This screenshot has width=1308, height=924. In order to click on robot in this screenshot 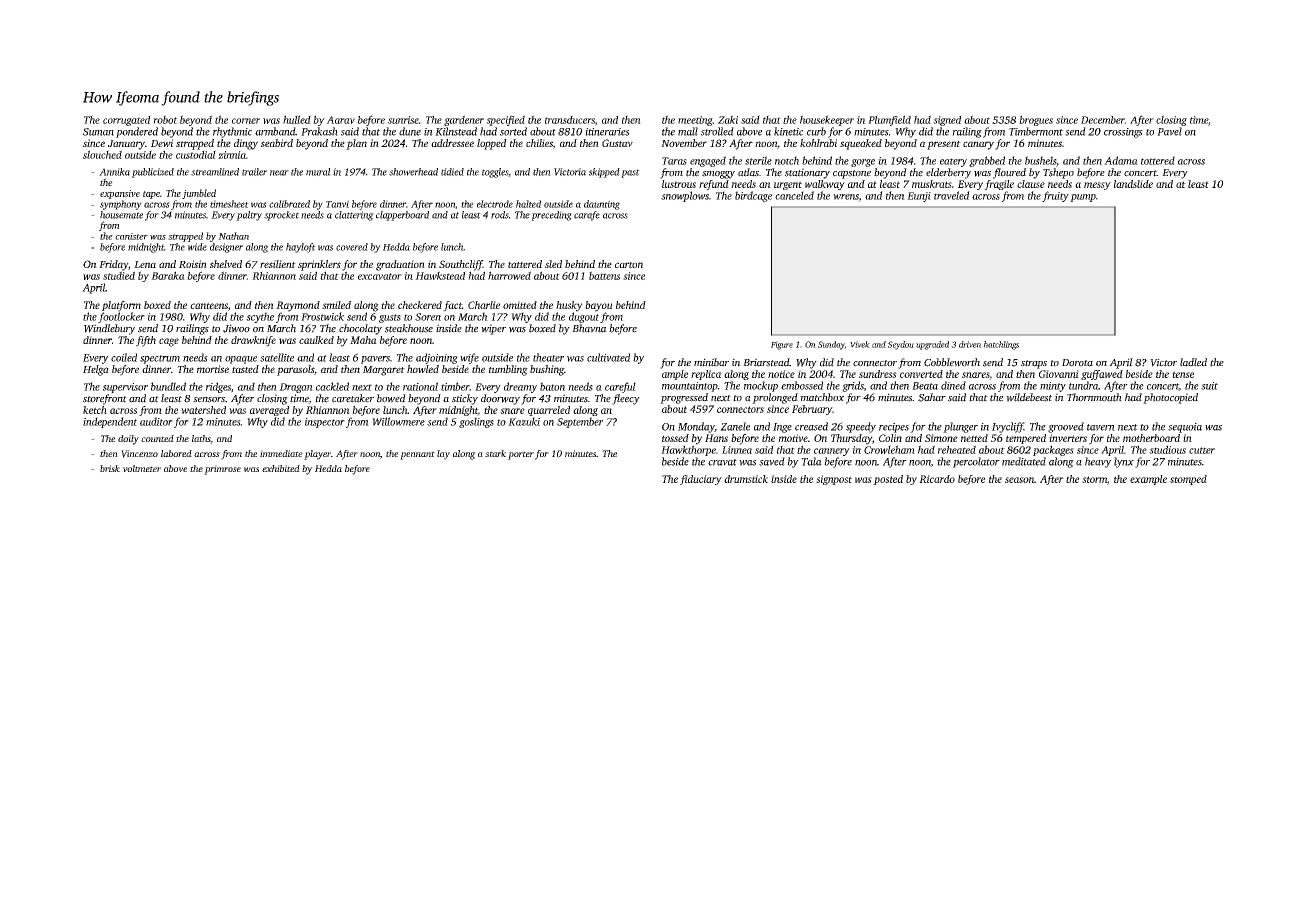, I will do `click(165, 119)`.
